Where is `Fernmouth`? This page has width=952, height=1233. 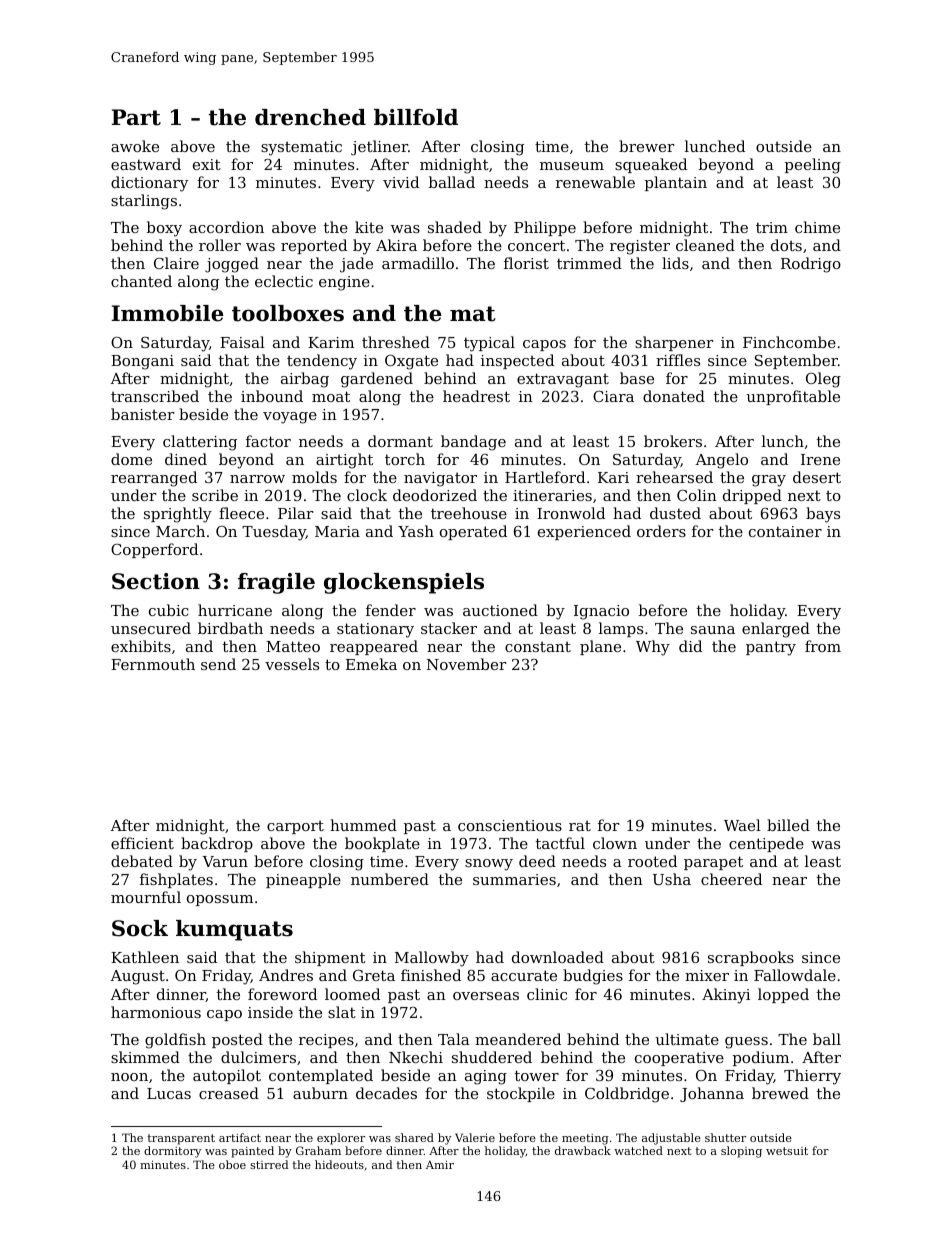
Fernmouth is located at coordinates (153, 664).
